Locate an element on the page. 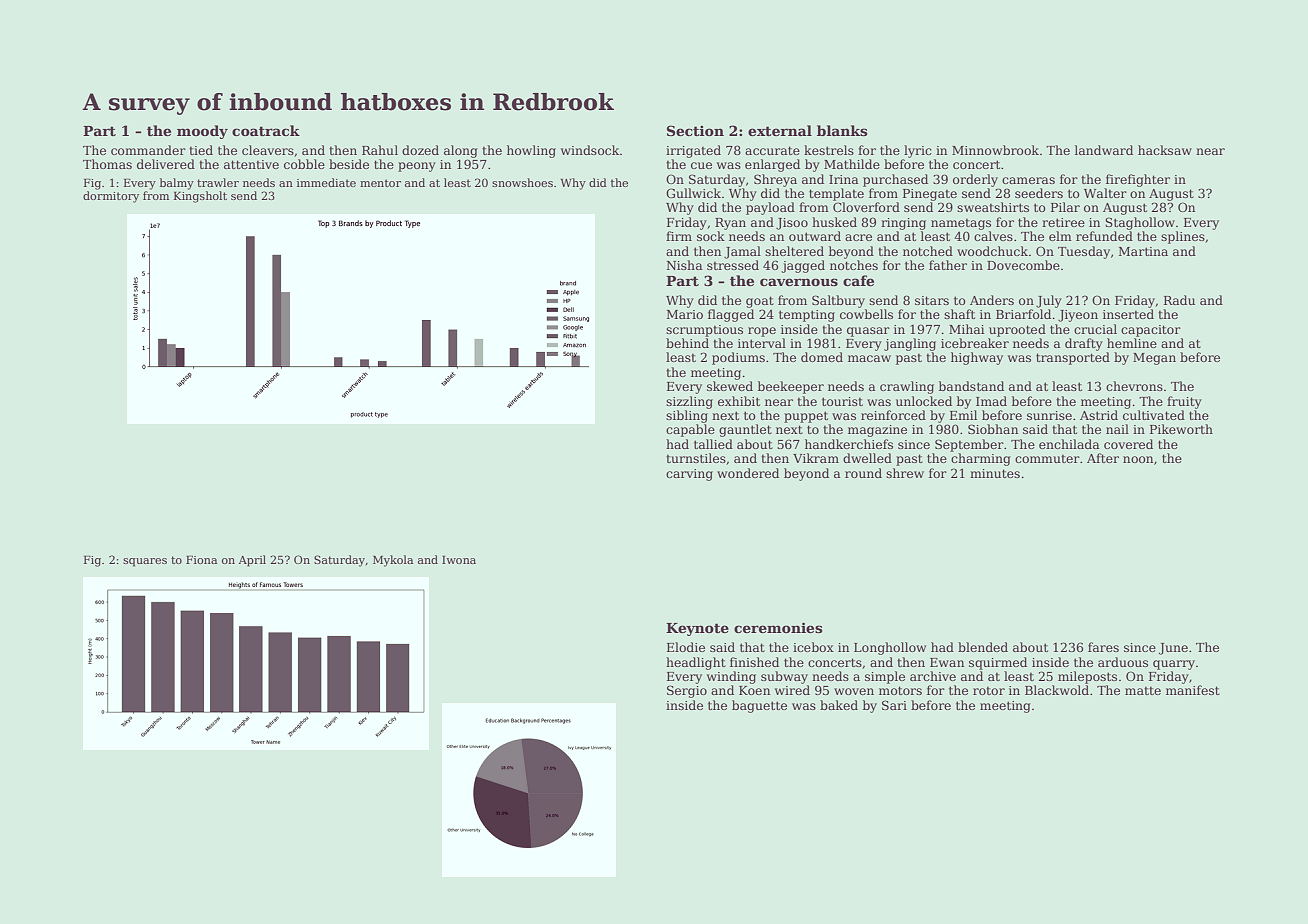  blended is located at coordinates (983, 647).
